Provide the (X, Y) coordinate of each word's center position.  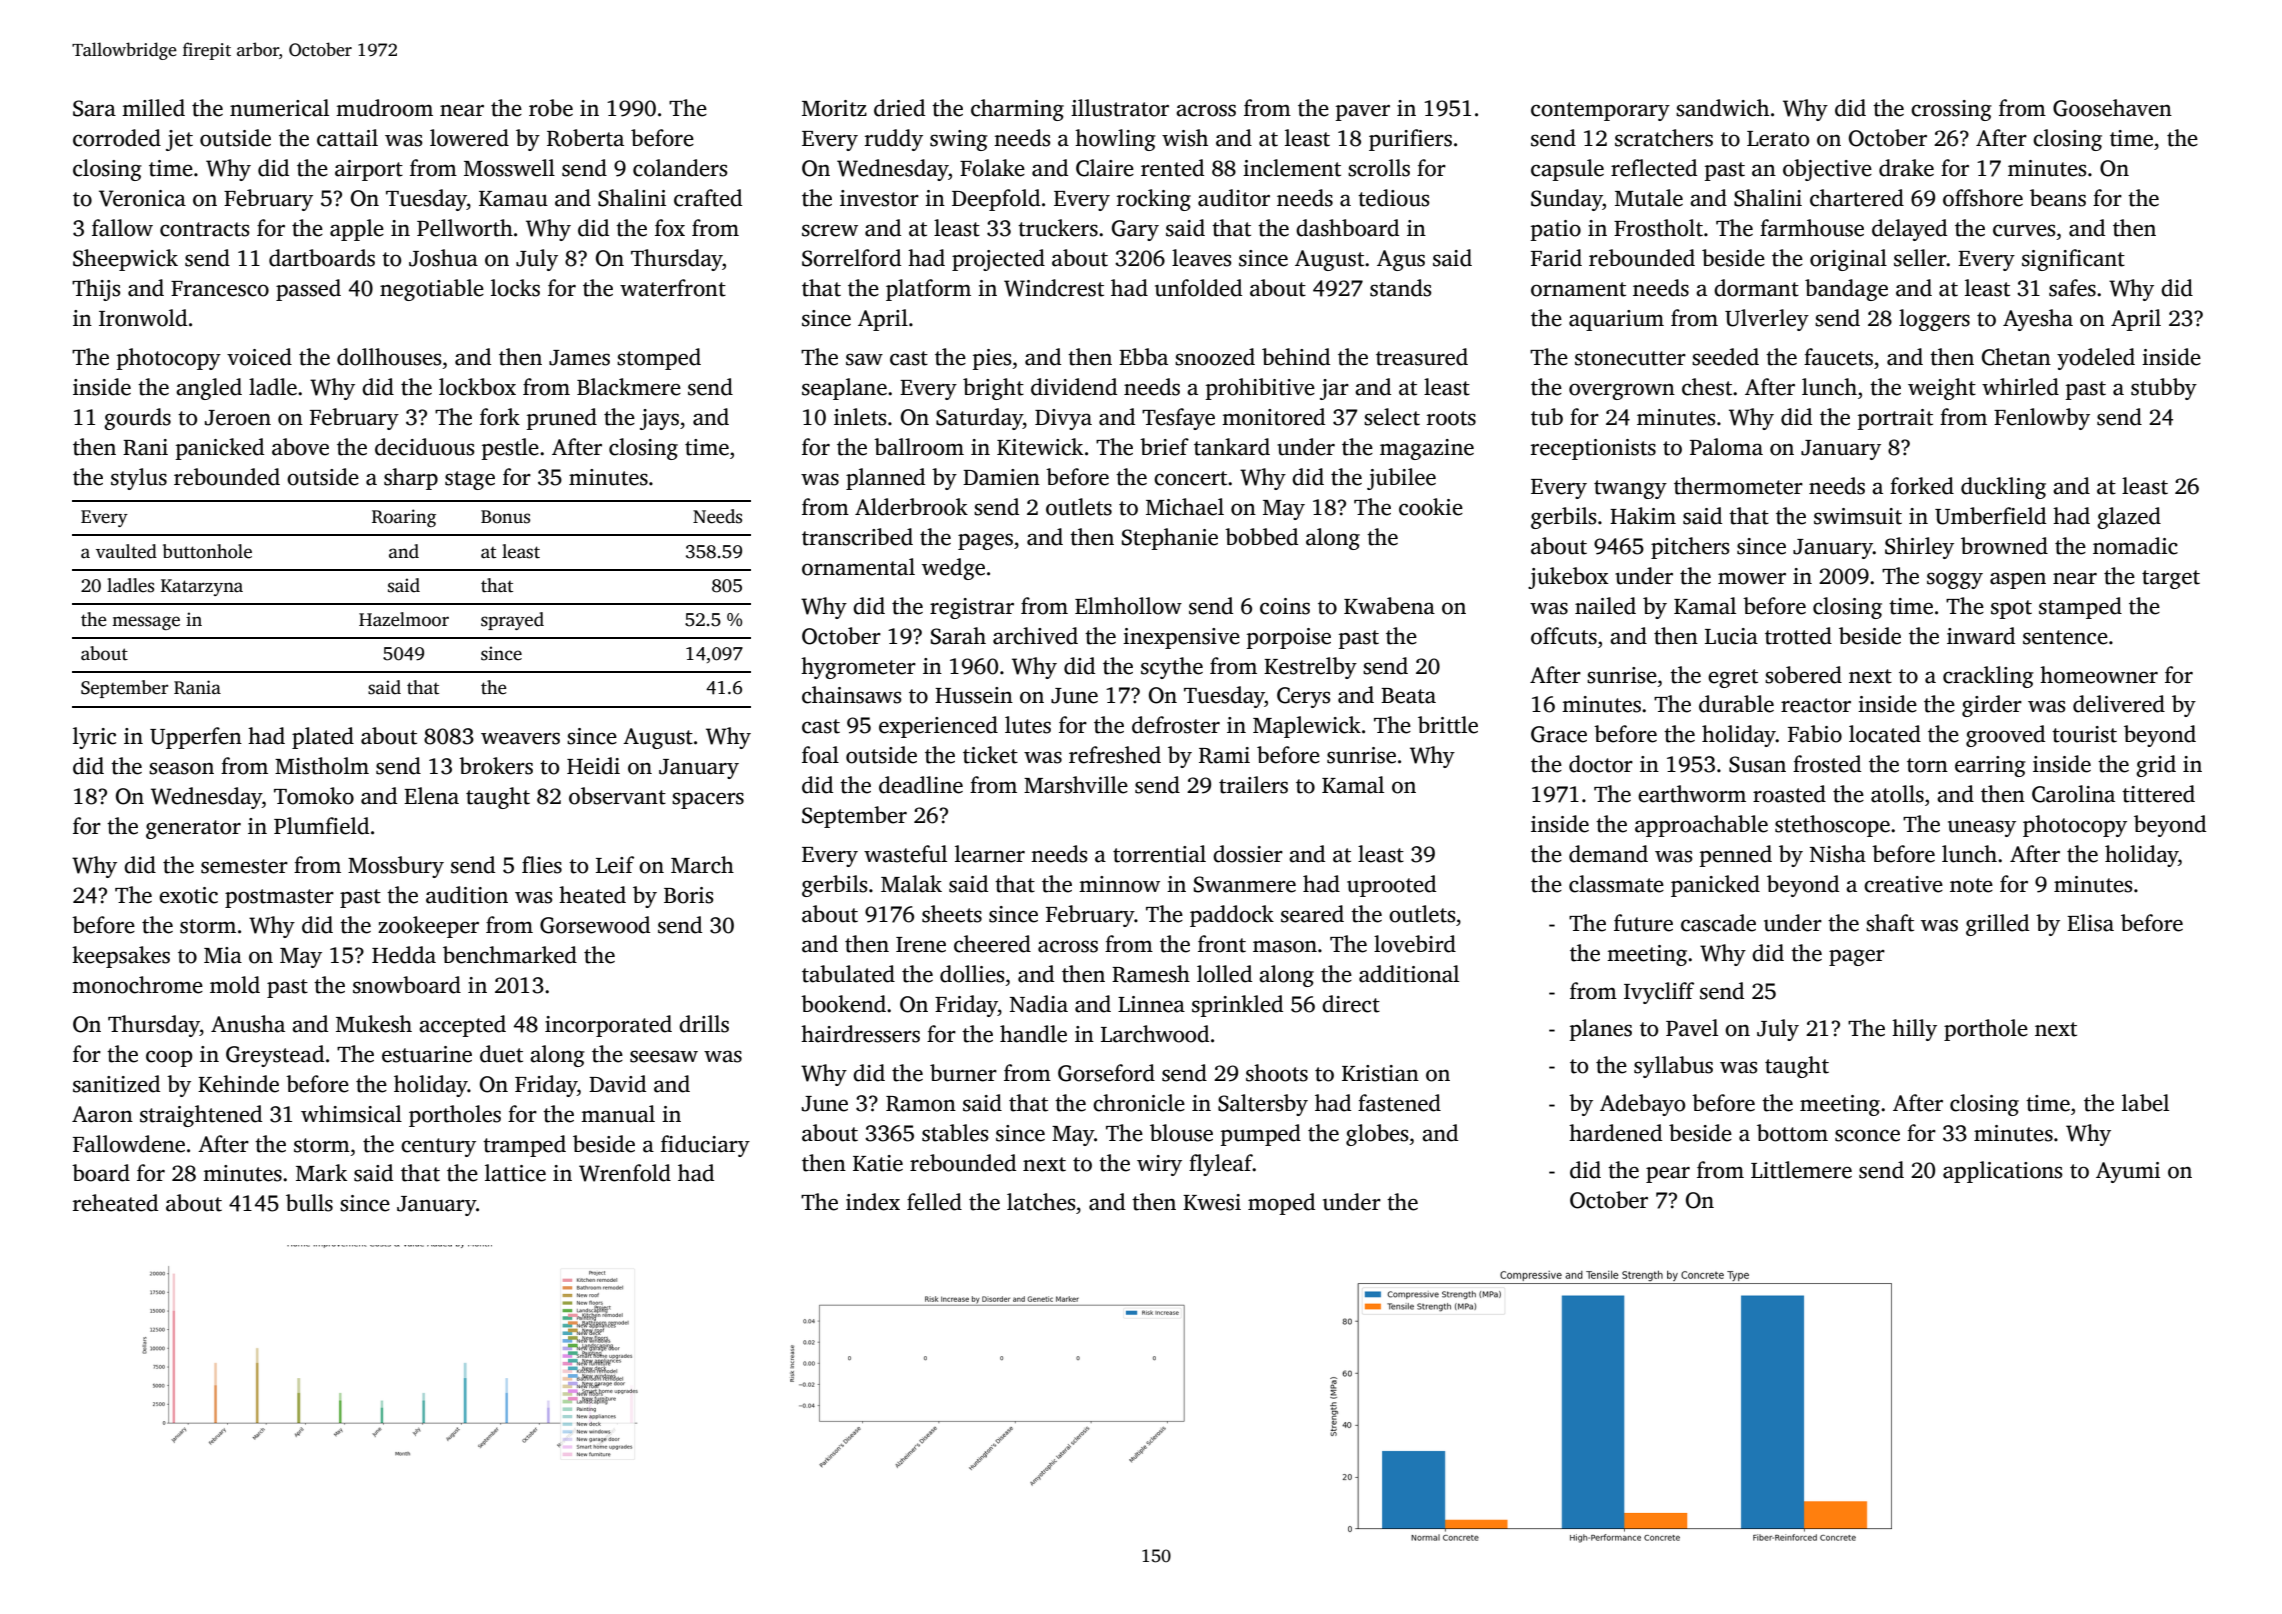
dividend (1074, 387)
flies (542, 865)
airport (369, 170)
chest (1707, 387)
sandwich (1722, 108)
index (873, 1202)
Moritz (834, 108)
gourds (137, 419)
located (1885, 734)
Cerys (1304, 697)
